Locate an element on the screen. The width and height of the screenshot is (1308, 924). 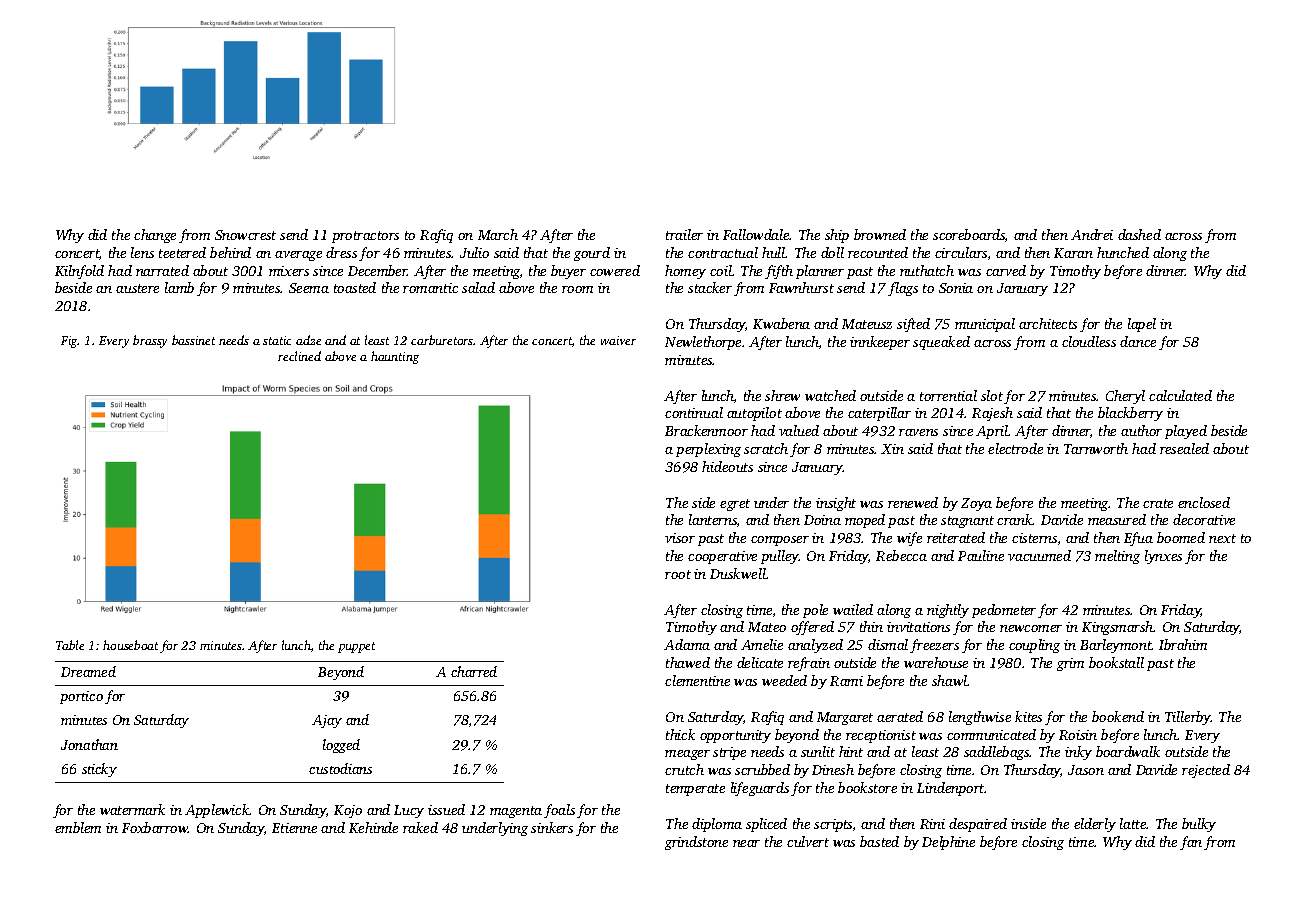
scoreboards is located at coordinates (969, 234).
